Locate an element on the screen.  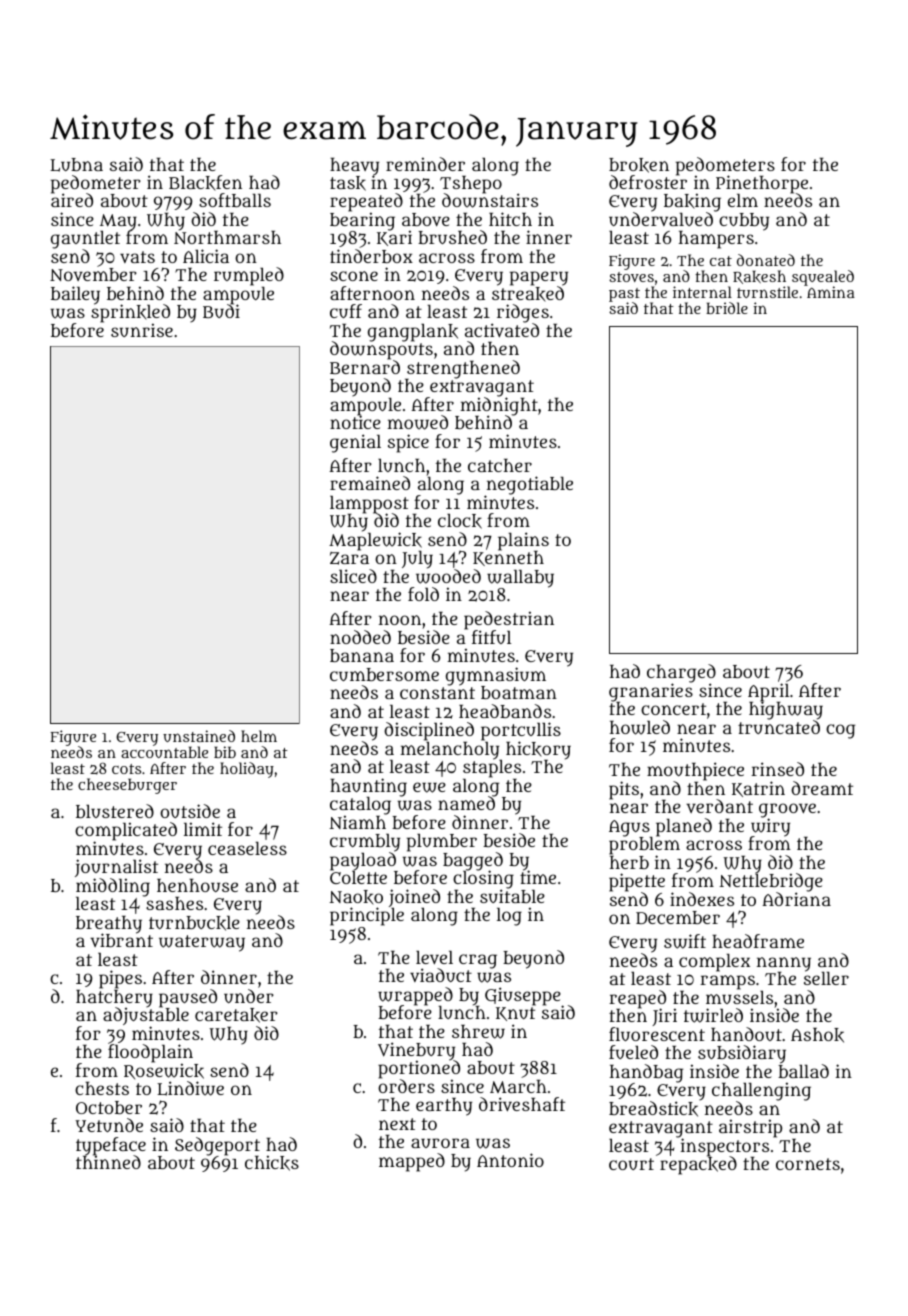
negotiable is located at coordinates (530, 485).
